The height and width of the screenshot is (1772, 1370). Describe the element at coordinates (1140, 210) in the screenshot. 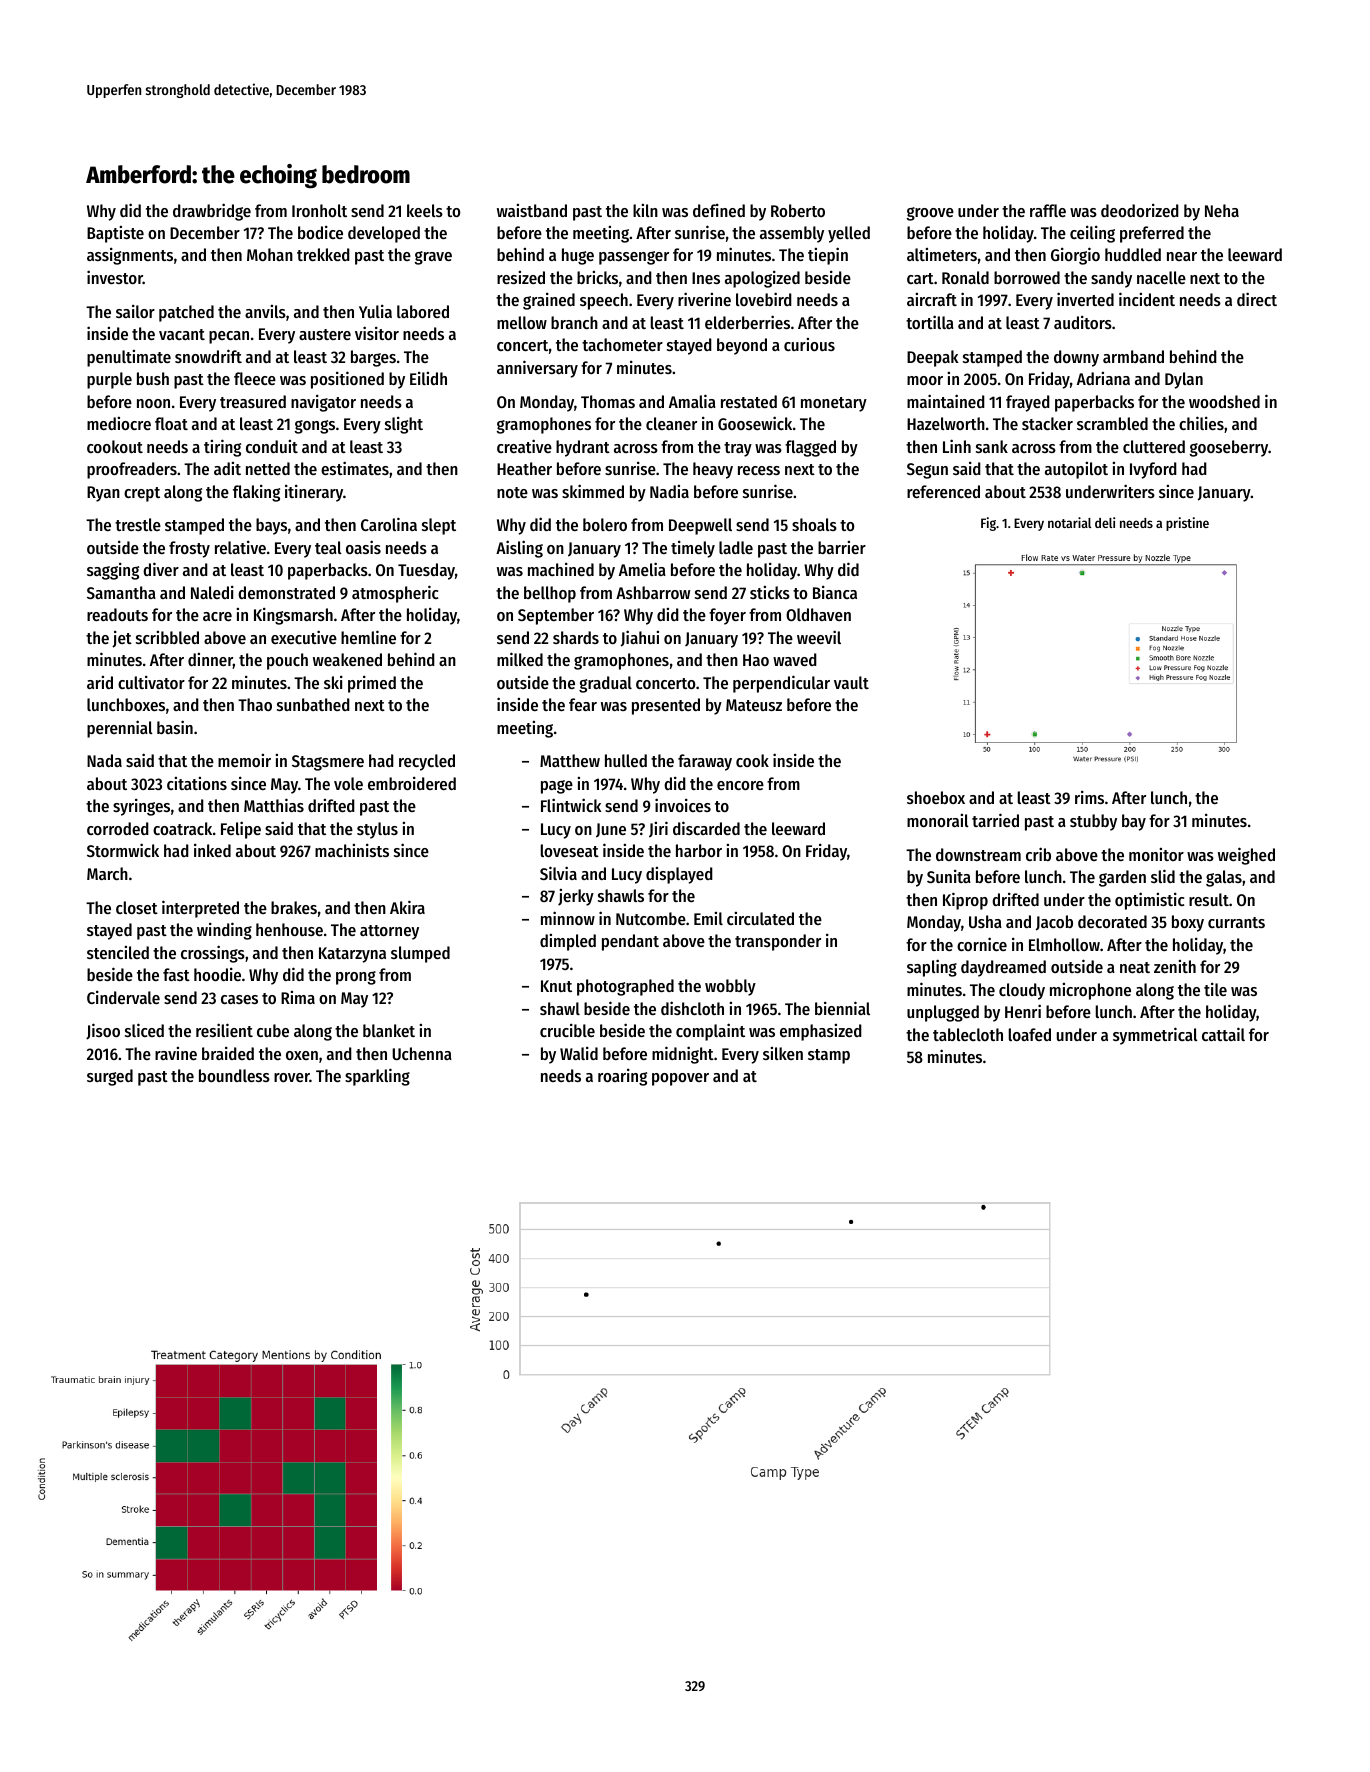

I see `deodorized` at that location.
